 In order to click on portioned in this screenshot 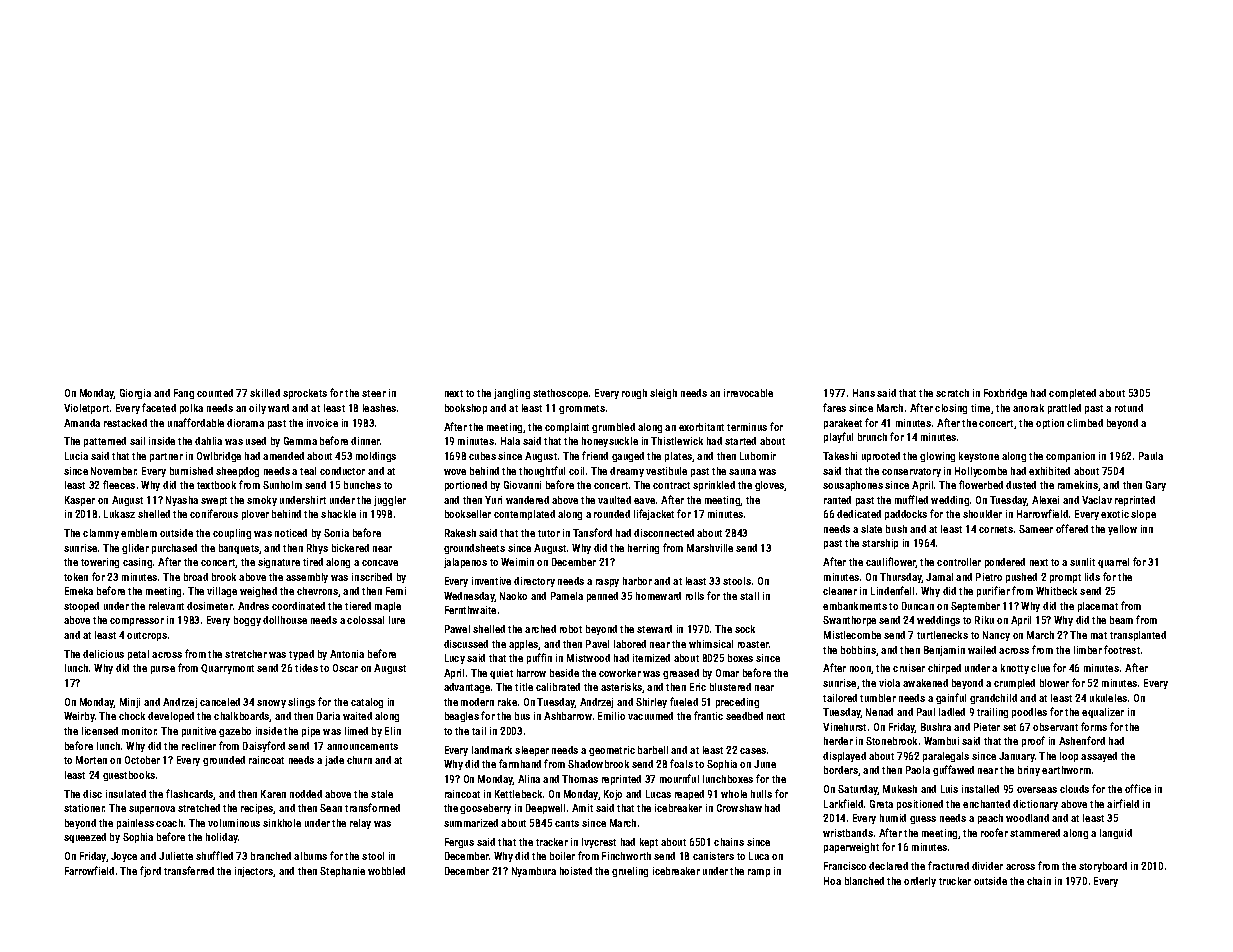, I will do `click(466, 486)`.
